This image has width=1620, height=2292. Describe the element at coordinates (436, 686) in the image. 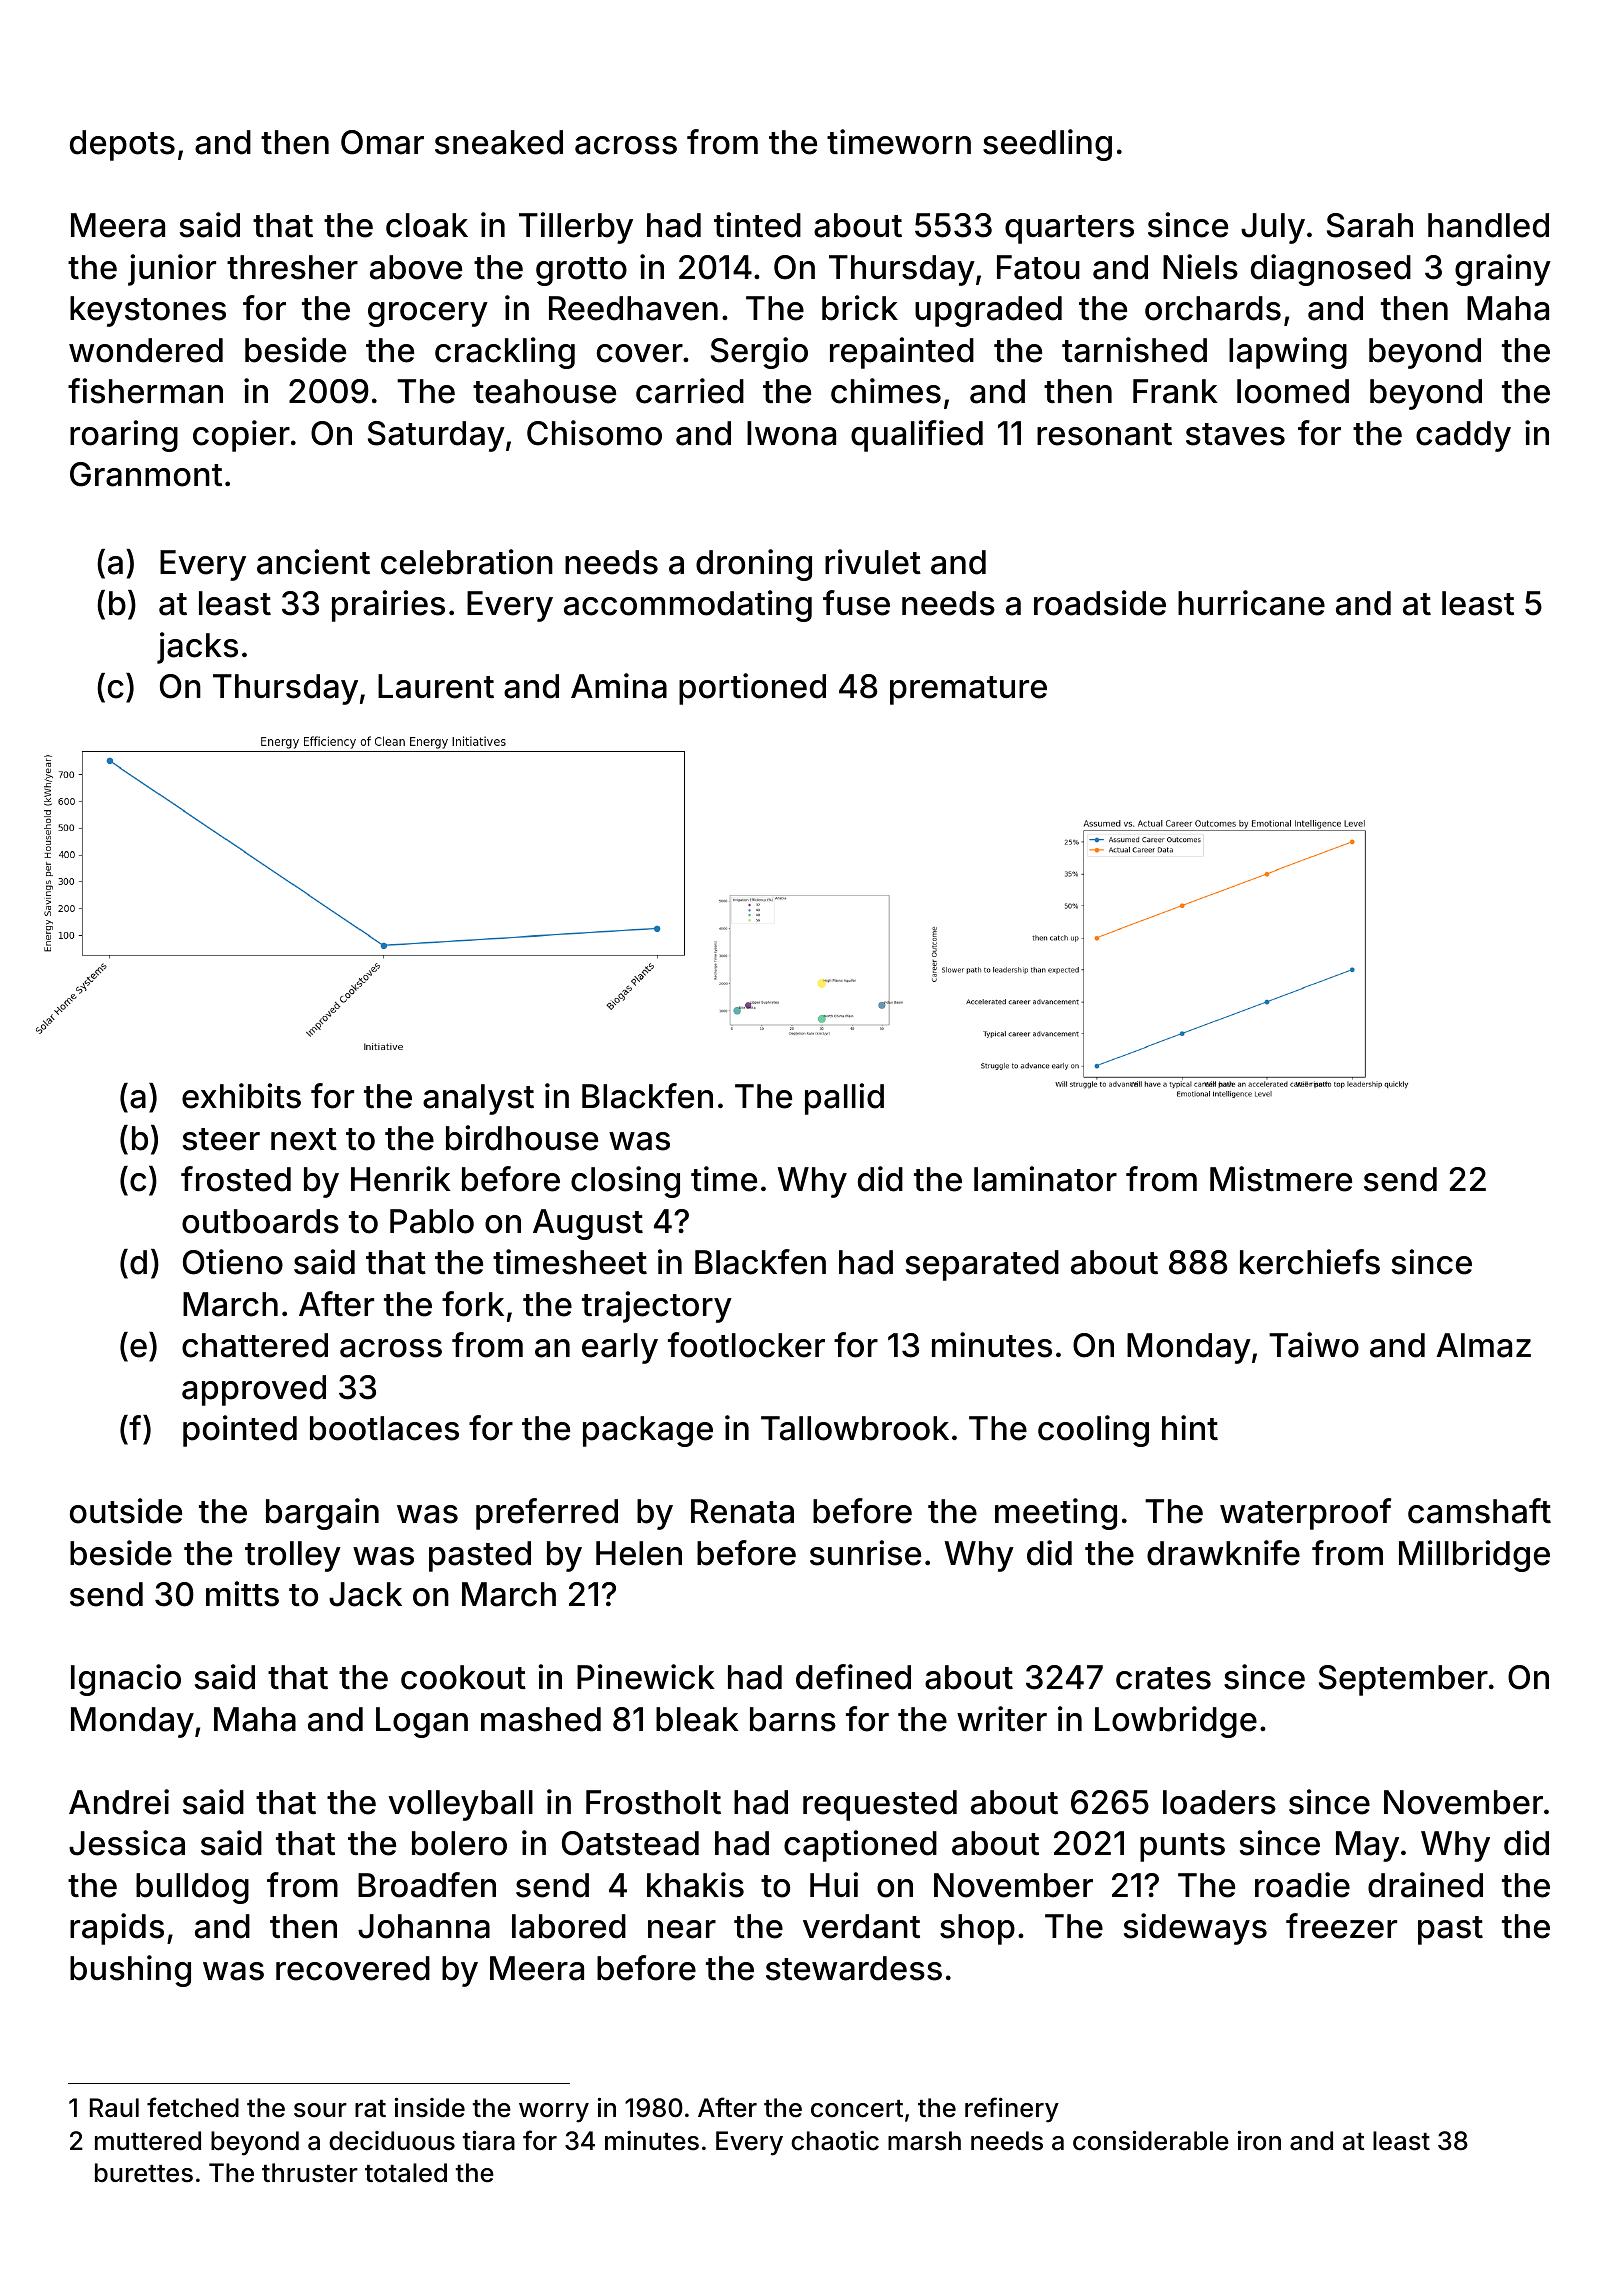

I see `Laurent` at that location.
